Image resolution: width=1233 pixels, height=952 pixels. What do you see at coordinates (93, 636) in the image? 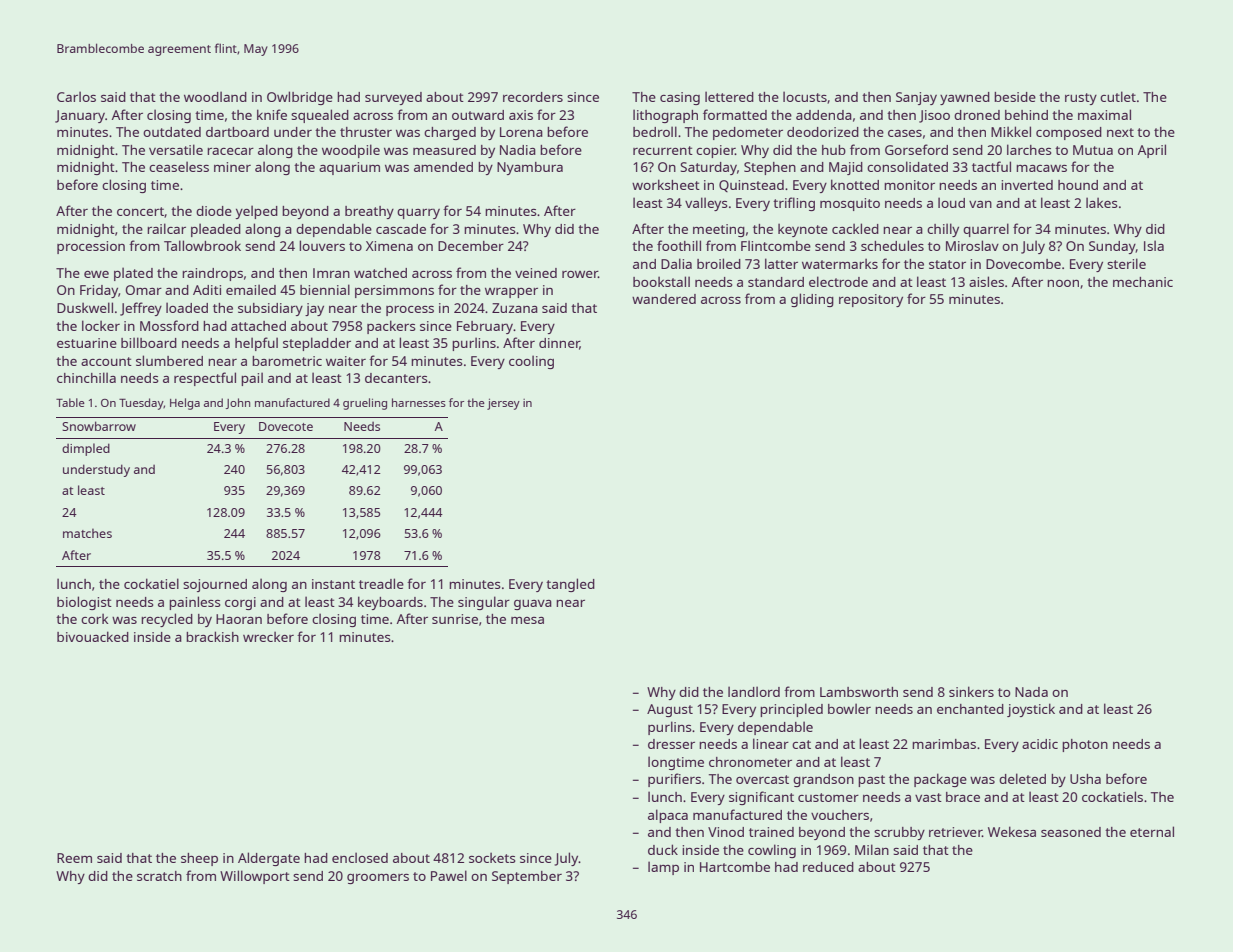
I see `bivouacked` at bounding box center [93, 636].
